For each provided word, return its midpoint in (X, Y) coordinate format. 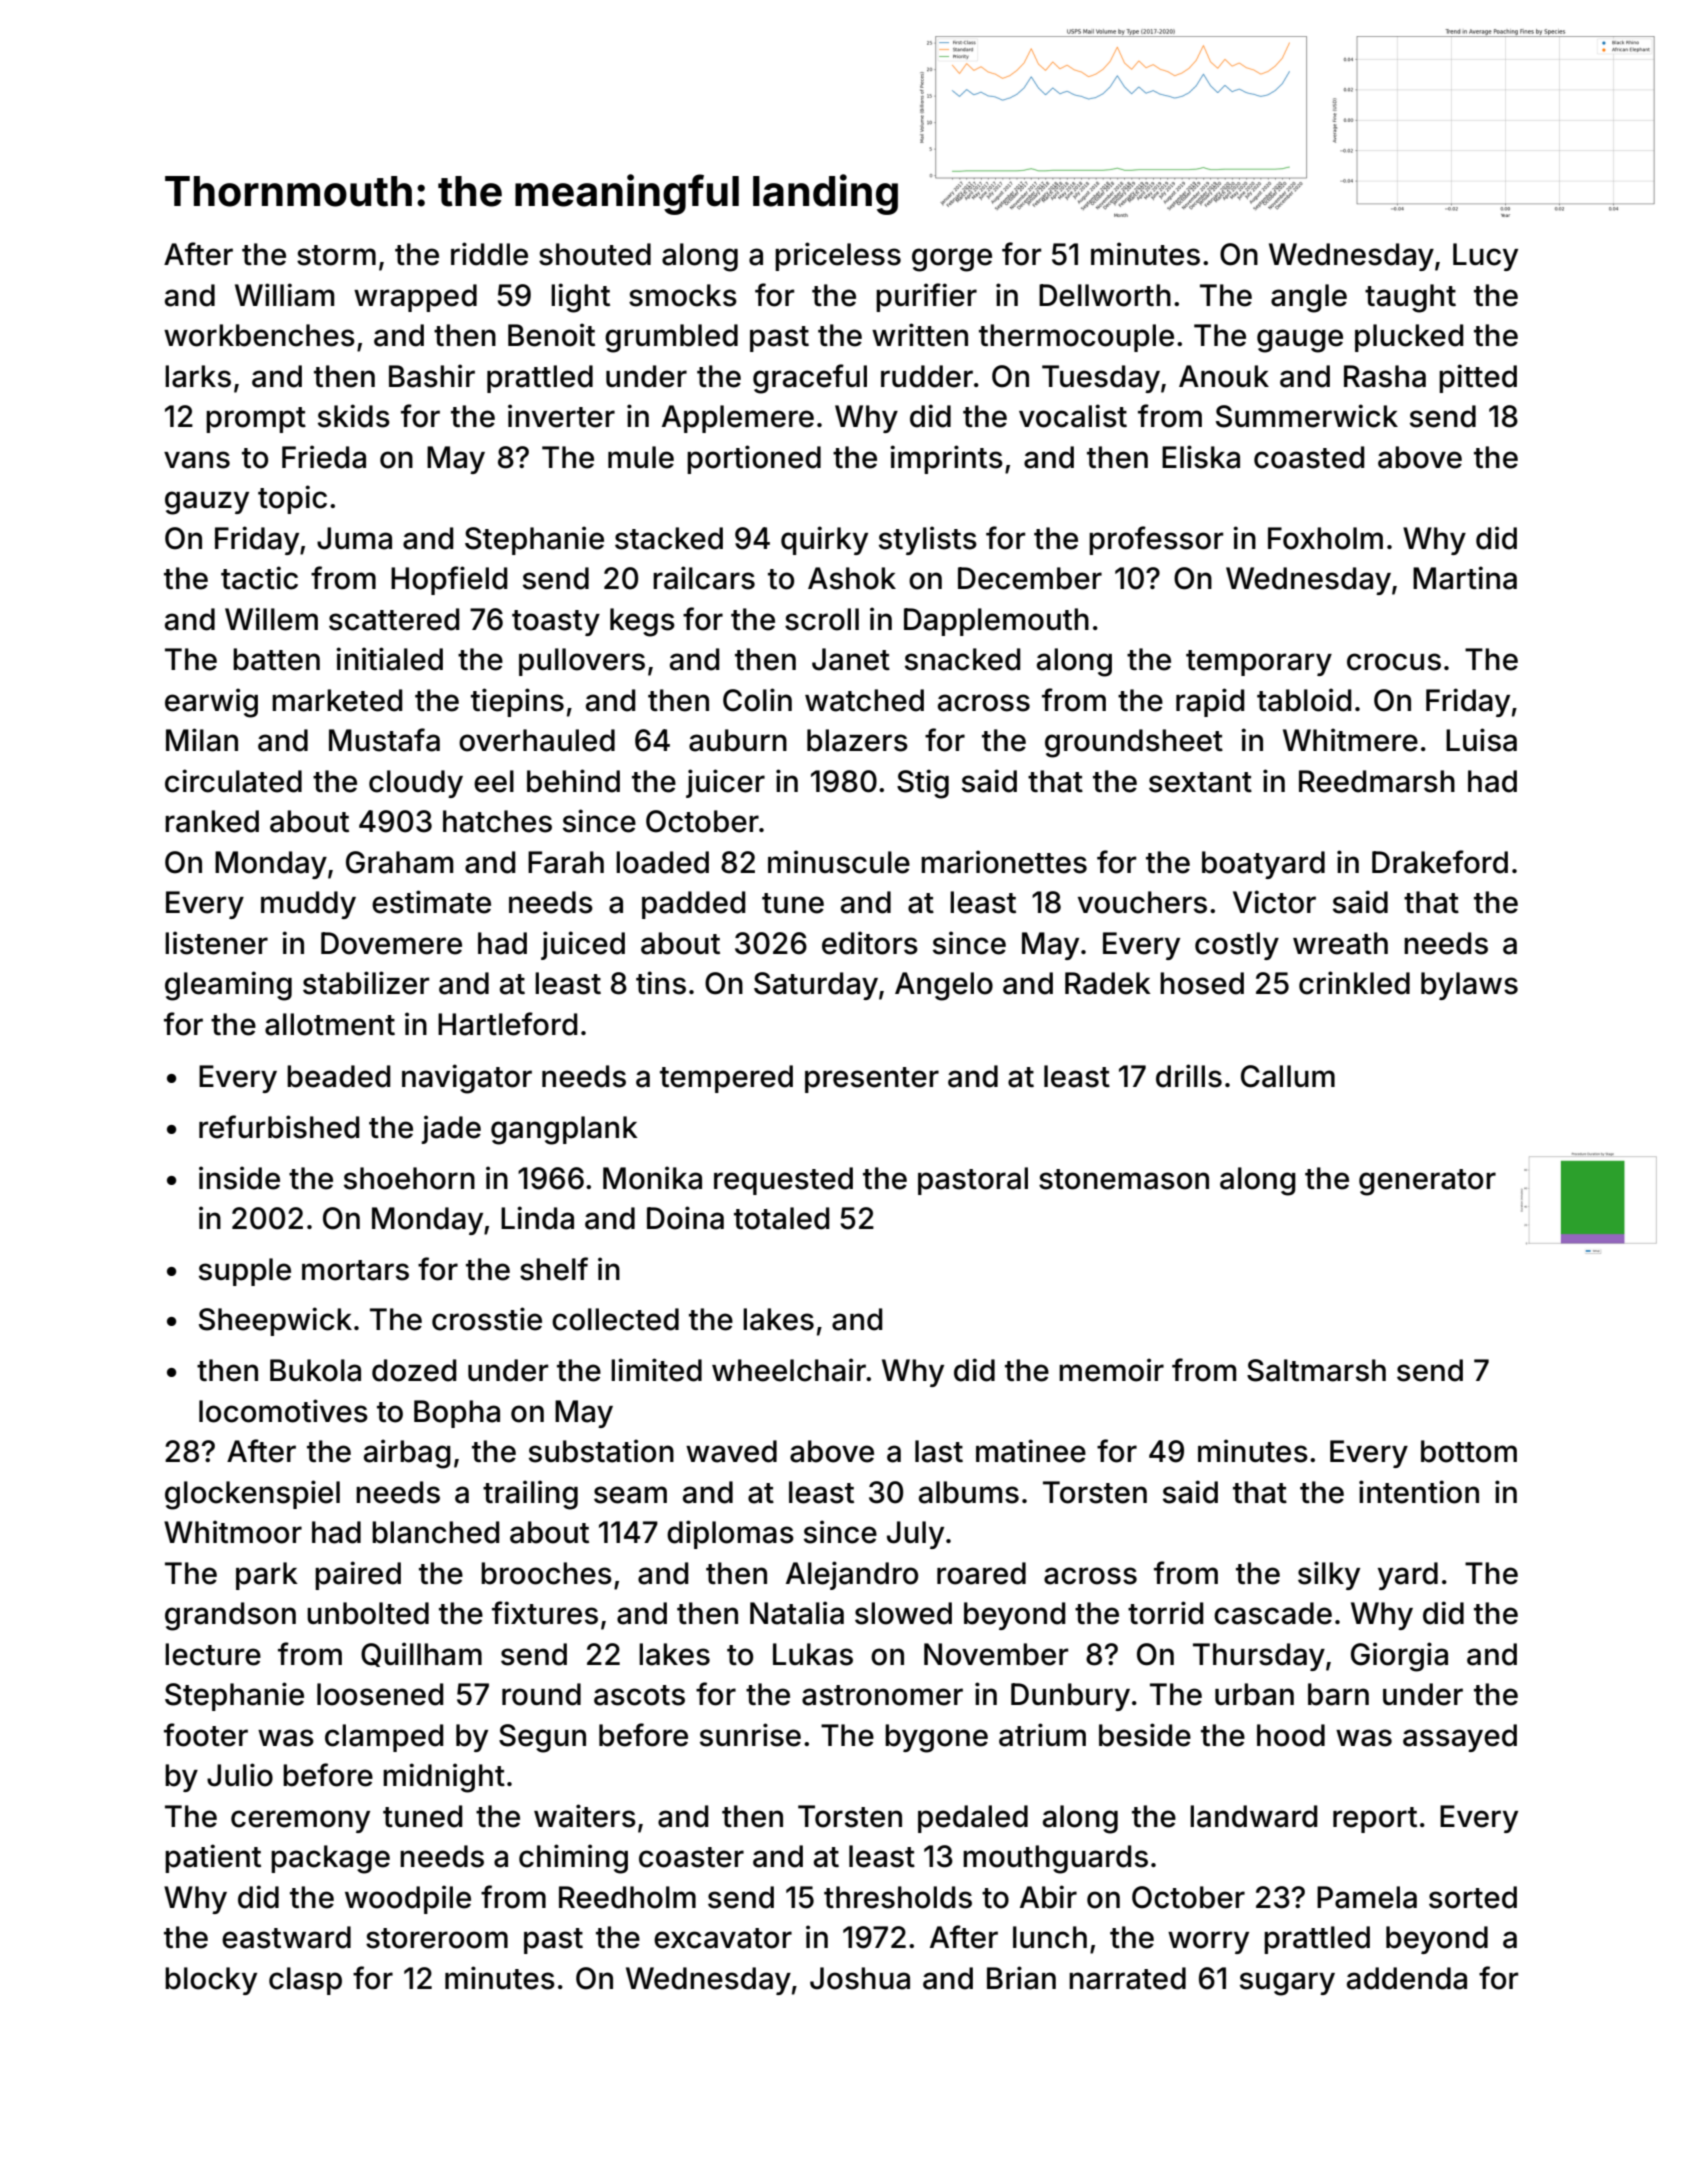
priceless (838, 256)
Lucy (1485, 257)
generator (1427, 1182)
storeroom (437, 1938)
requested (783, 1181)
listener (216, 943)
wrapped (415, 298)
